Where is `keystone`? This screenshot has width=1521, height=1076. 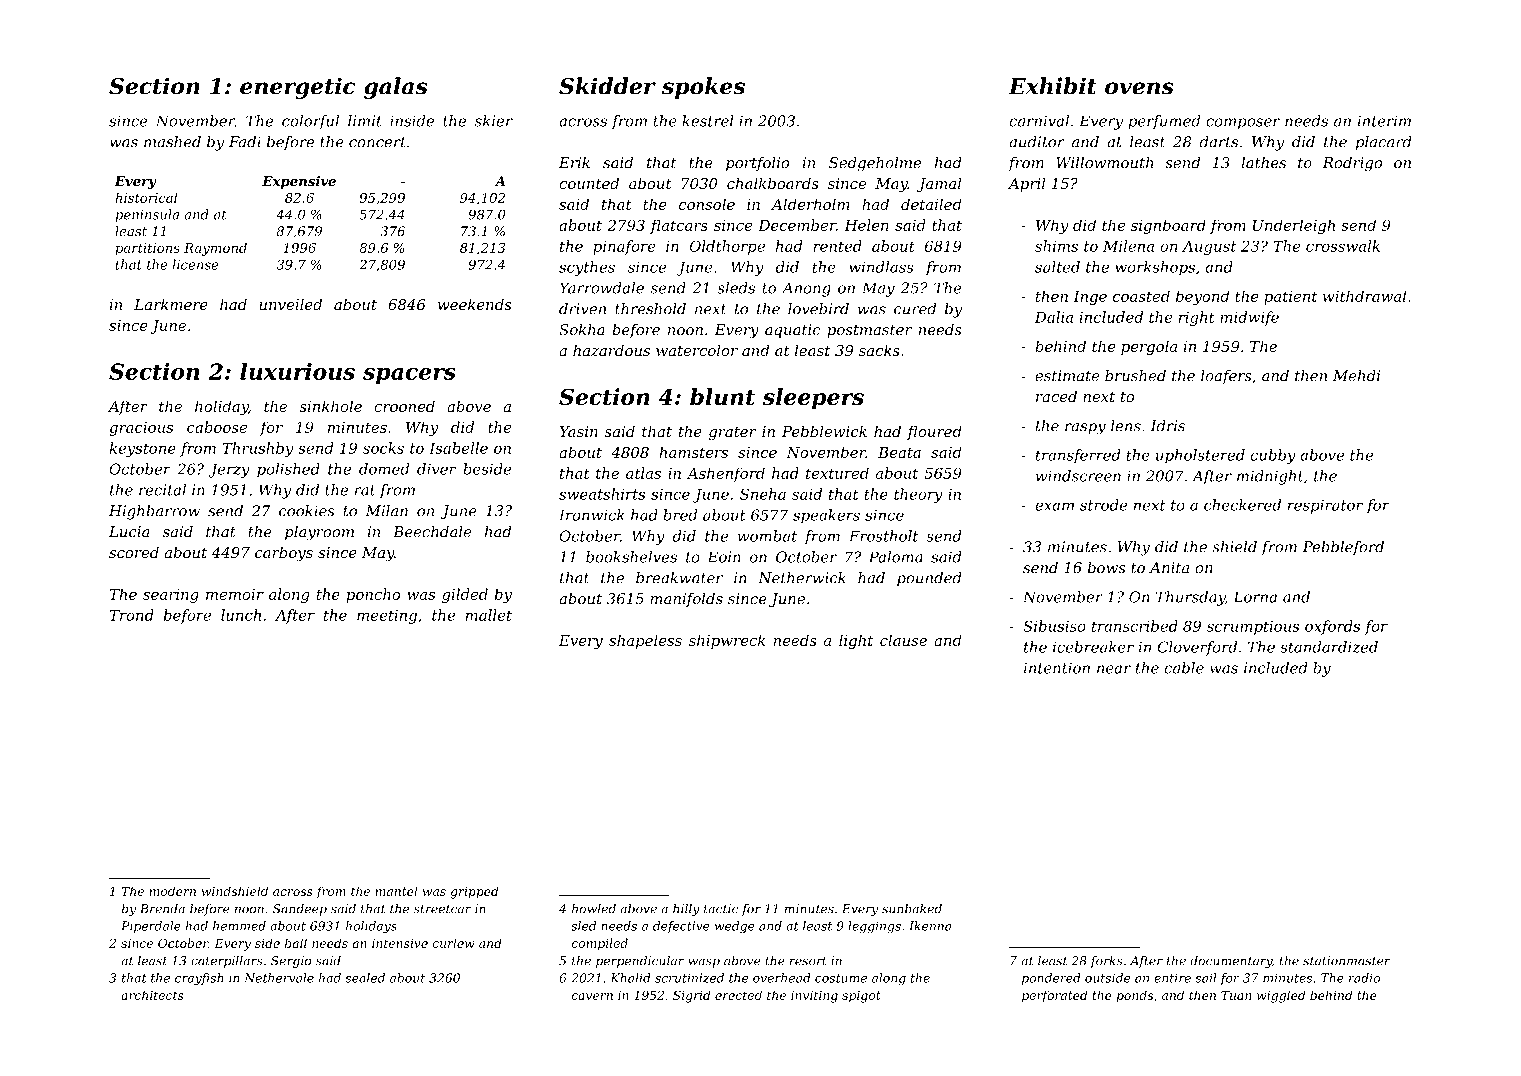 keystone is located at coordinates (143, 449).
